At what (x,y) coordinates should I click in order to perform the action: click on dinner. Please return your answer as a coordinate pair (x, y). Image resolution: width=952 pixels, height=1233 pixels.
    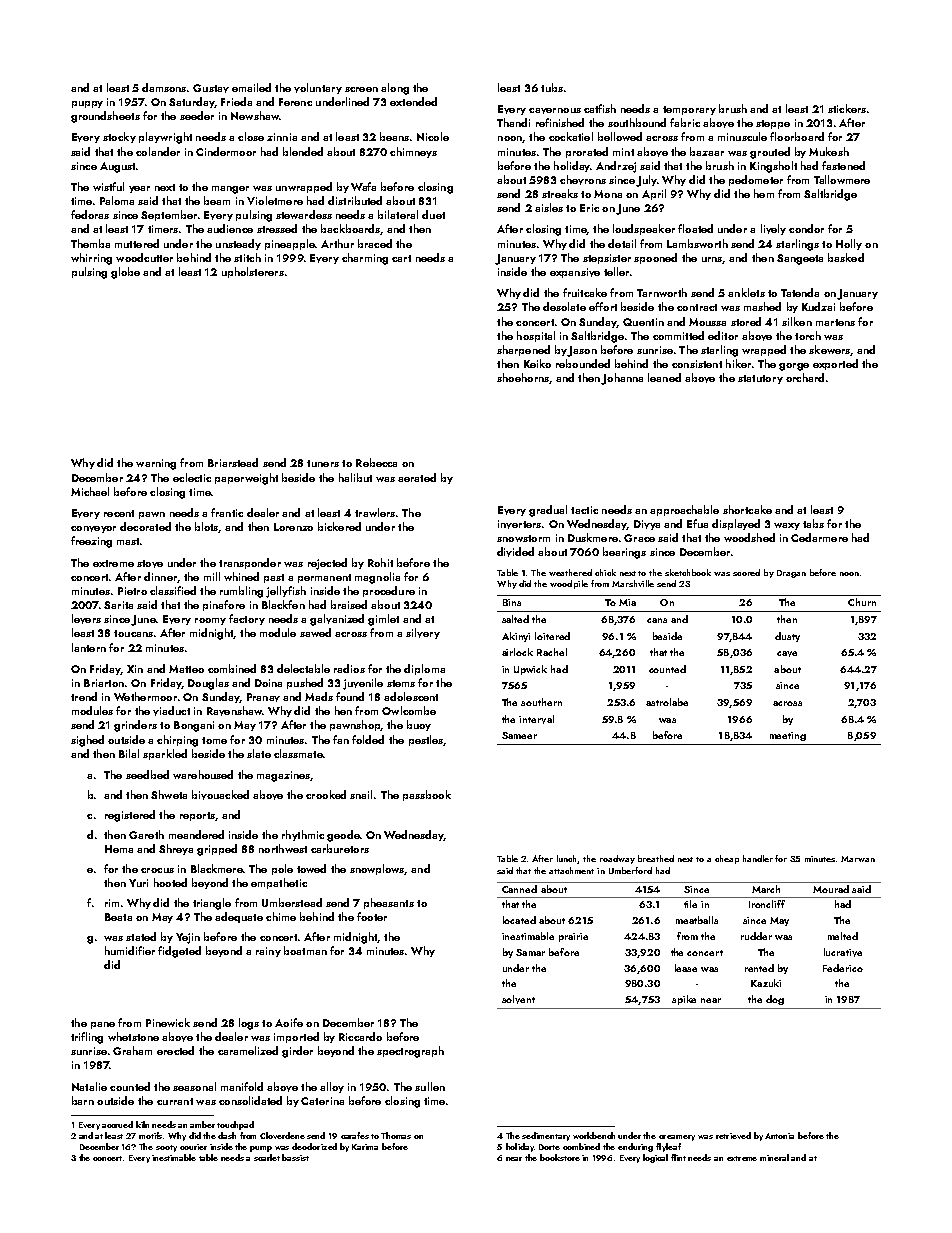
    Looking at the image, I should click on (160, 576).
